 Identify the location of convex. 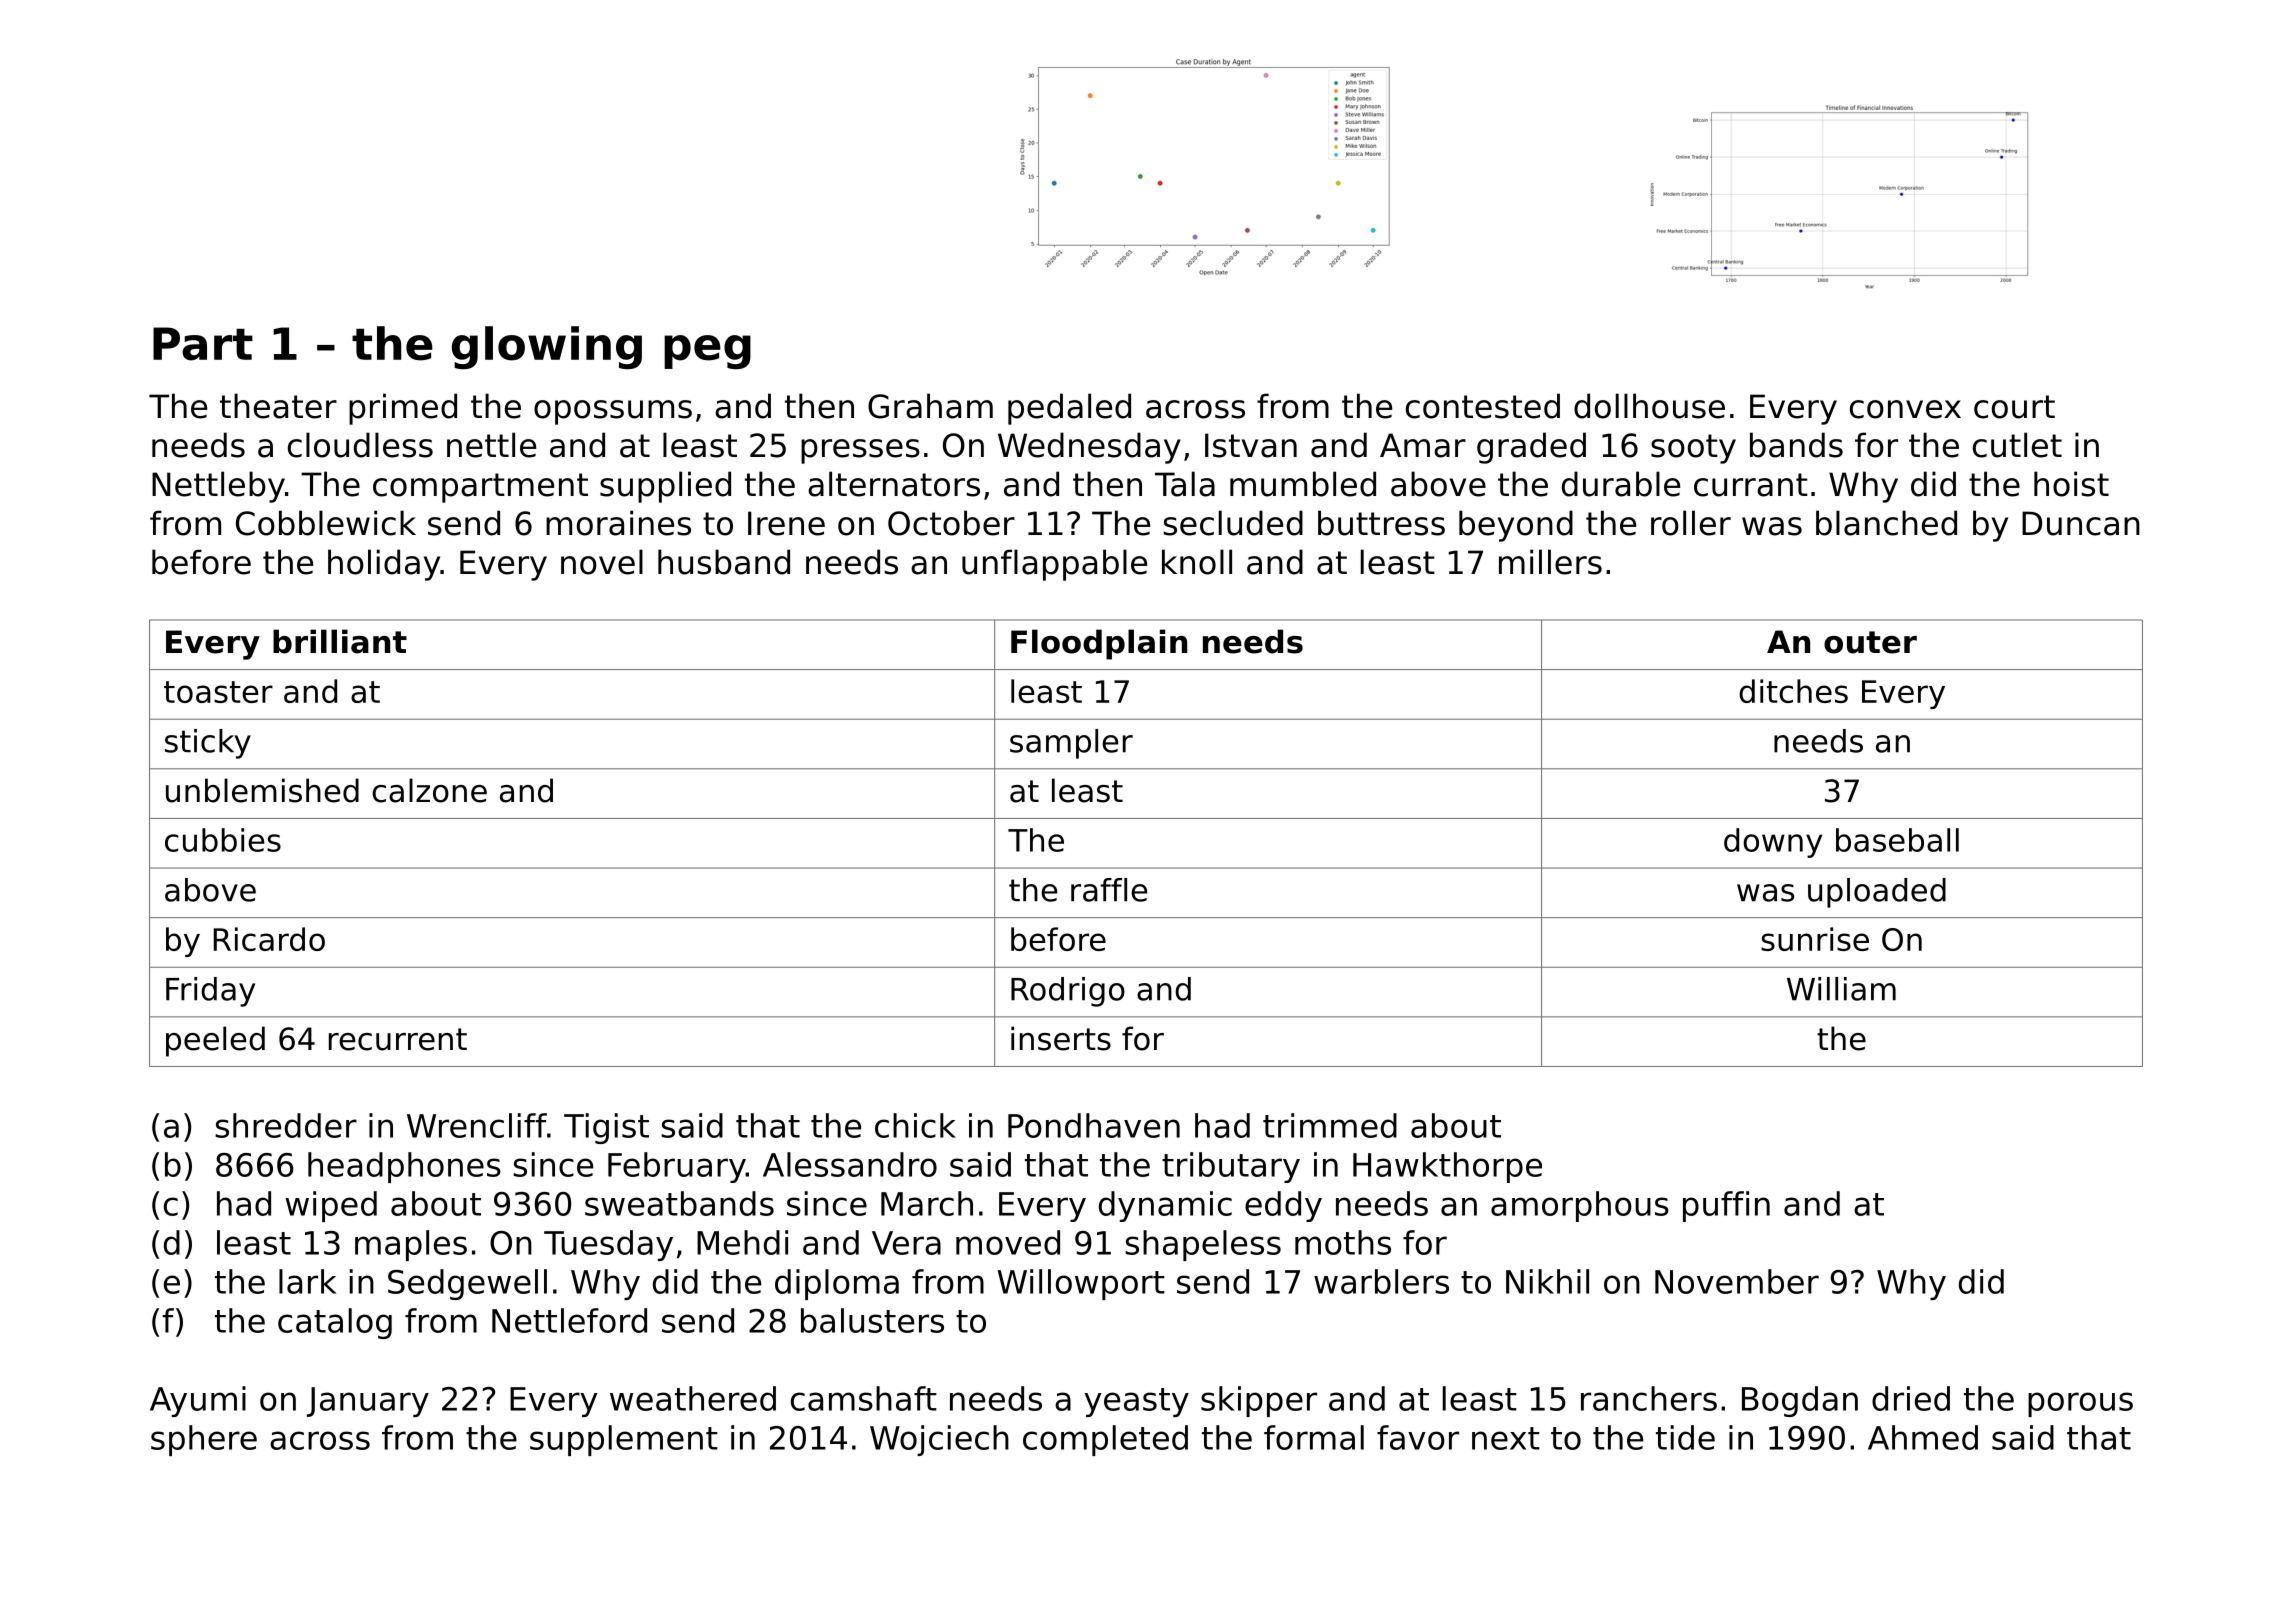
(1905, 409).
